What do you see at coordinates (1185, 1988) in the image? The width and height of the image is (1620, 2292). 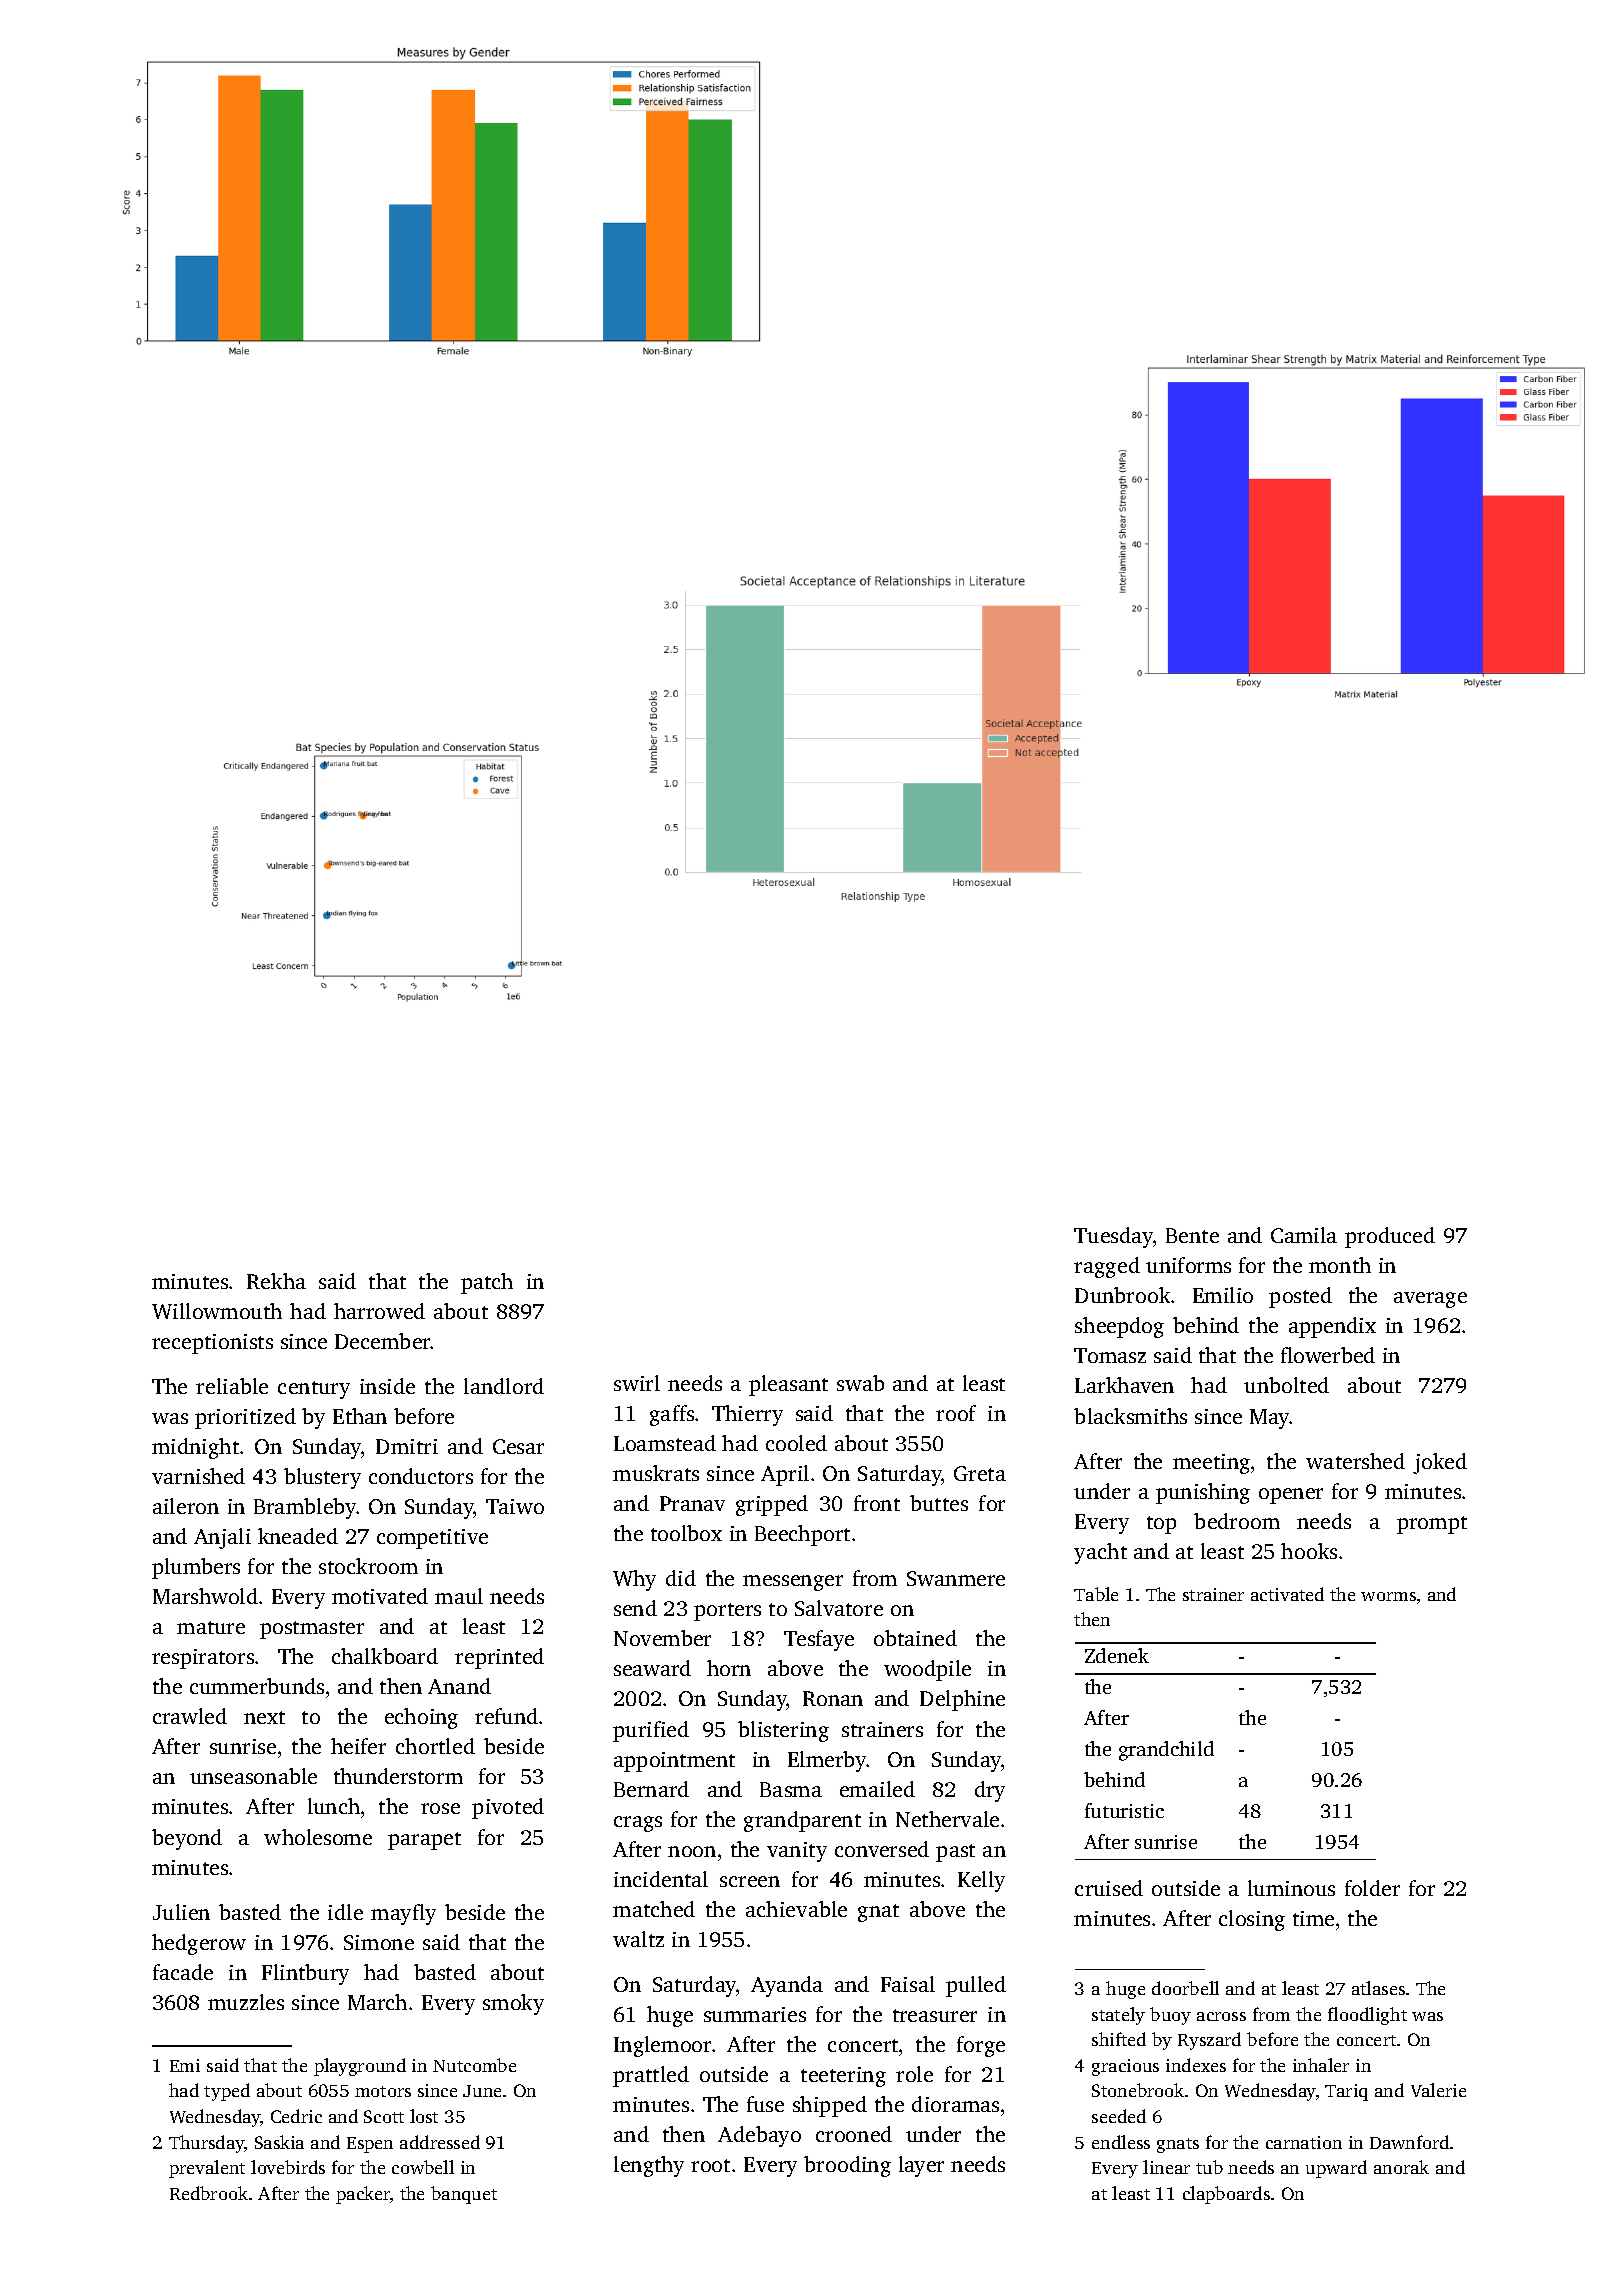 I see `doorbell` at bounding box center [1185, 1988].
